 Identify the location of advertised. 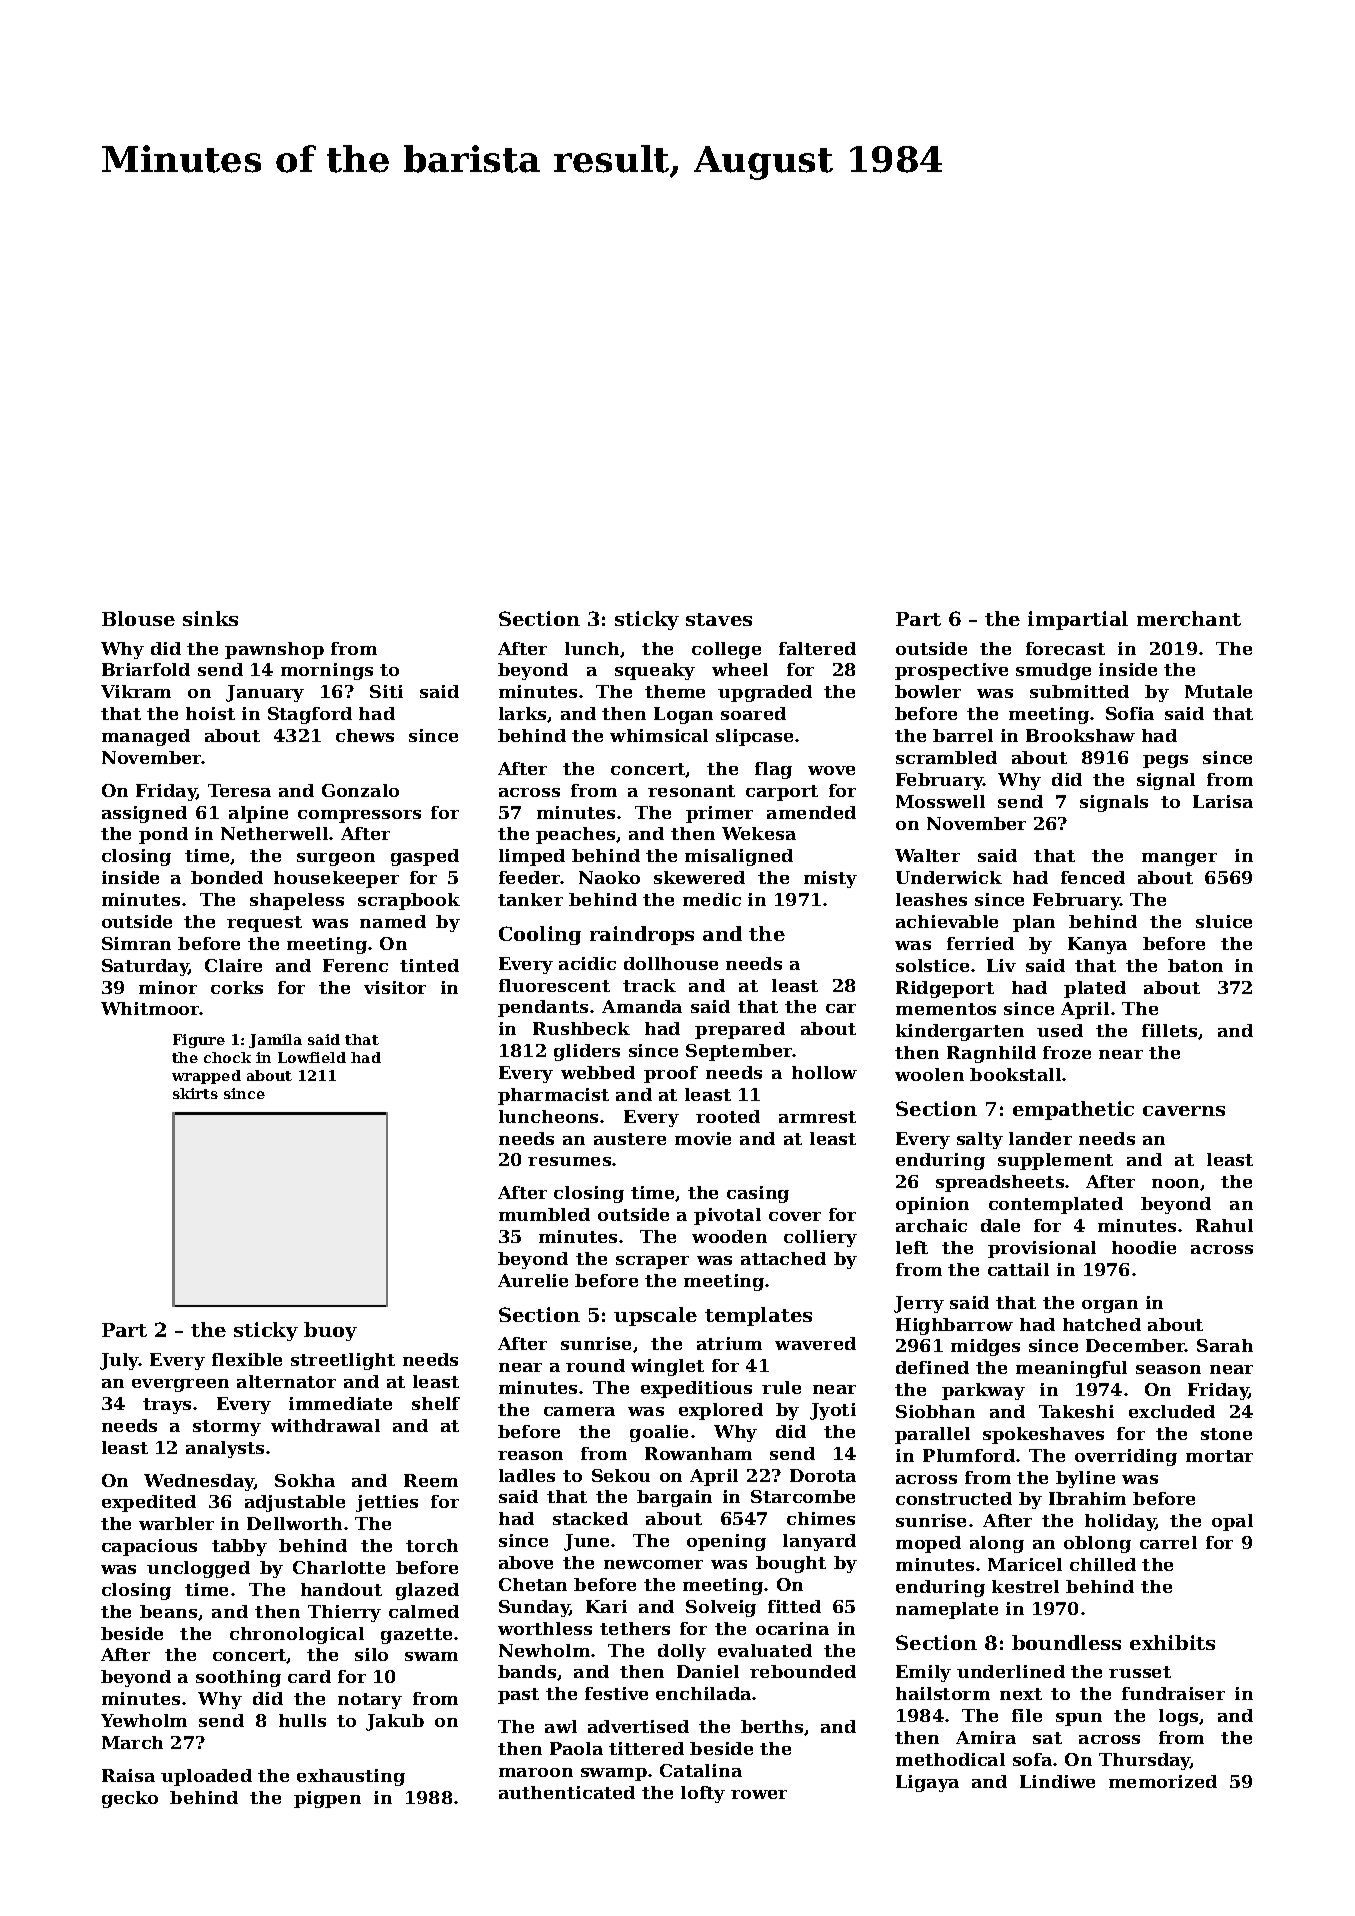
(638, 1726).
